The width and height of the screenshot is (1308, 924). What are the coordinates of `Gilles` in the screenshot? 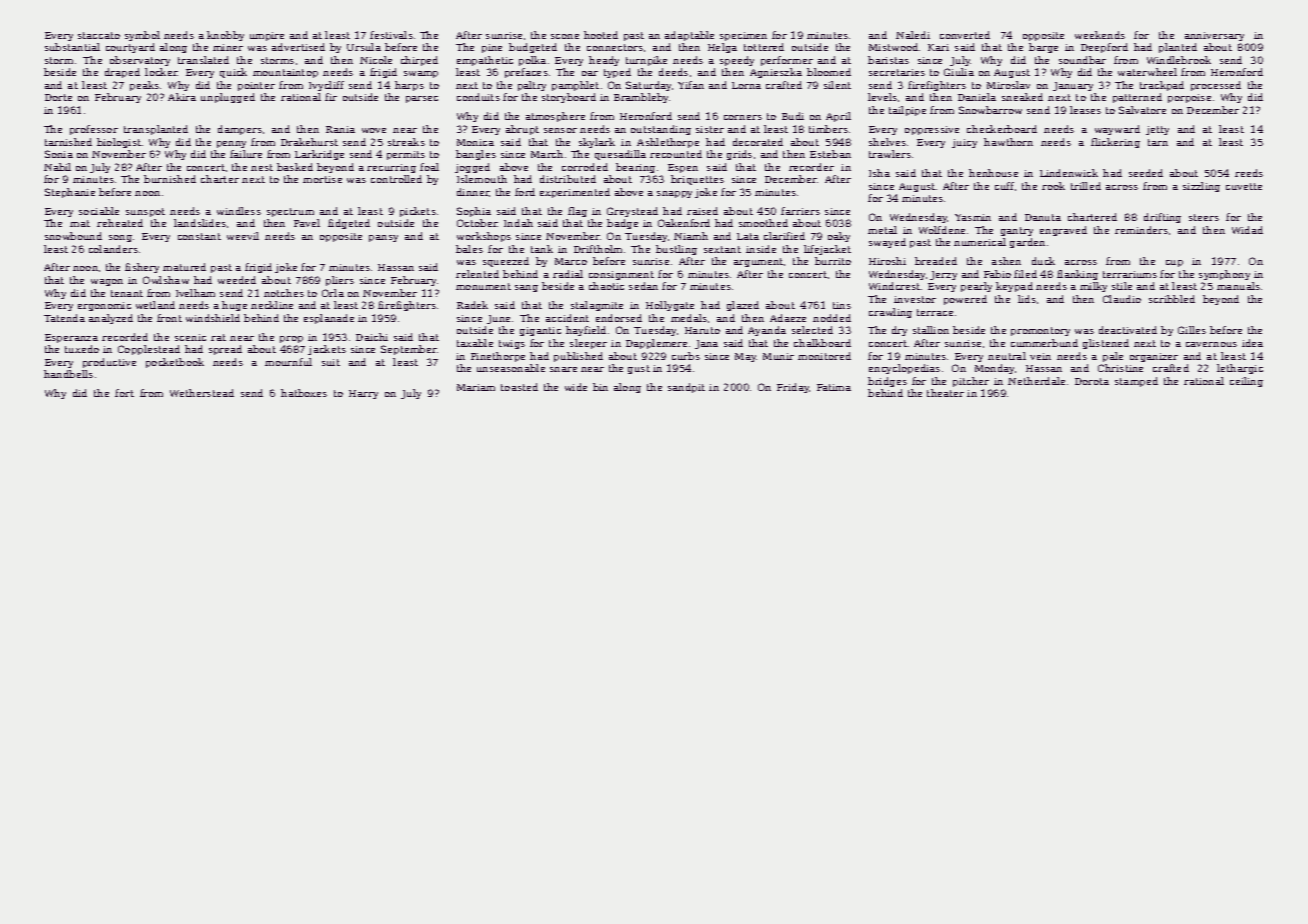 It's located at (1192, 330).
